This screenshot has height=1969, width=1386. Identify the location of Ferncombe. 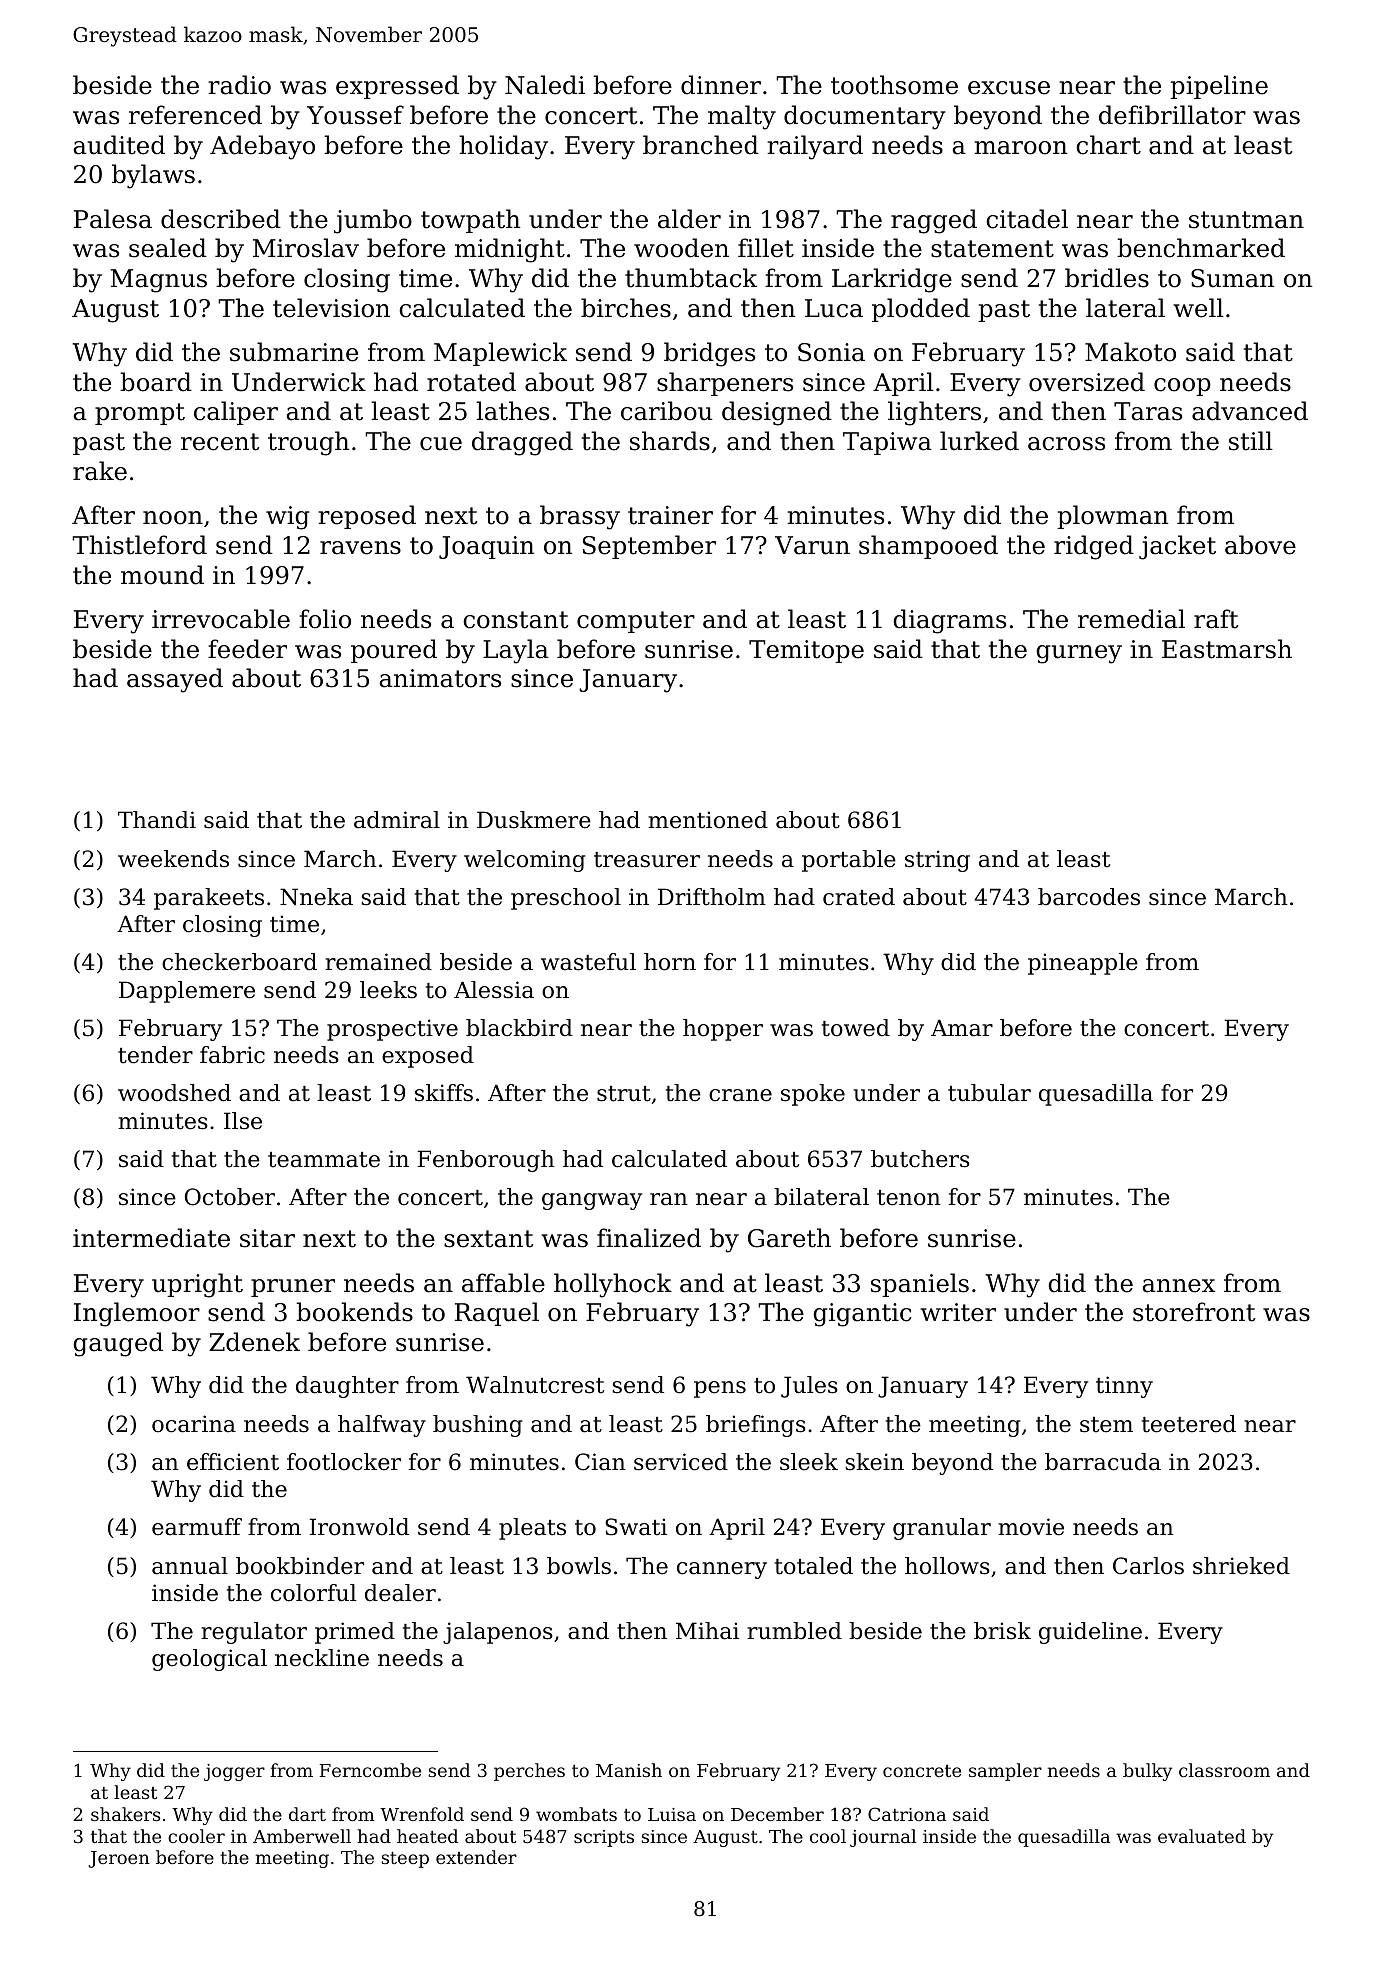
(370, 1770).
